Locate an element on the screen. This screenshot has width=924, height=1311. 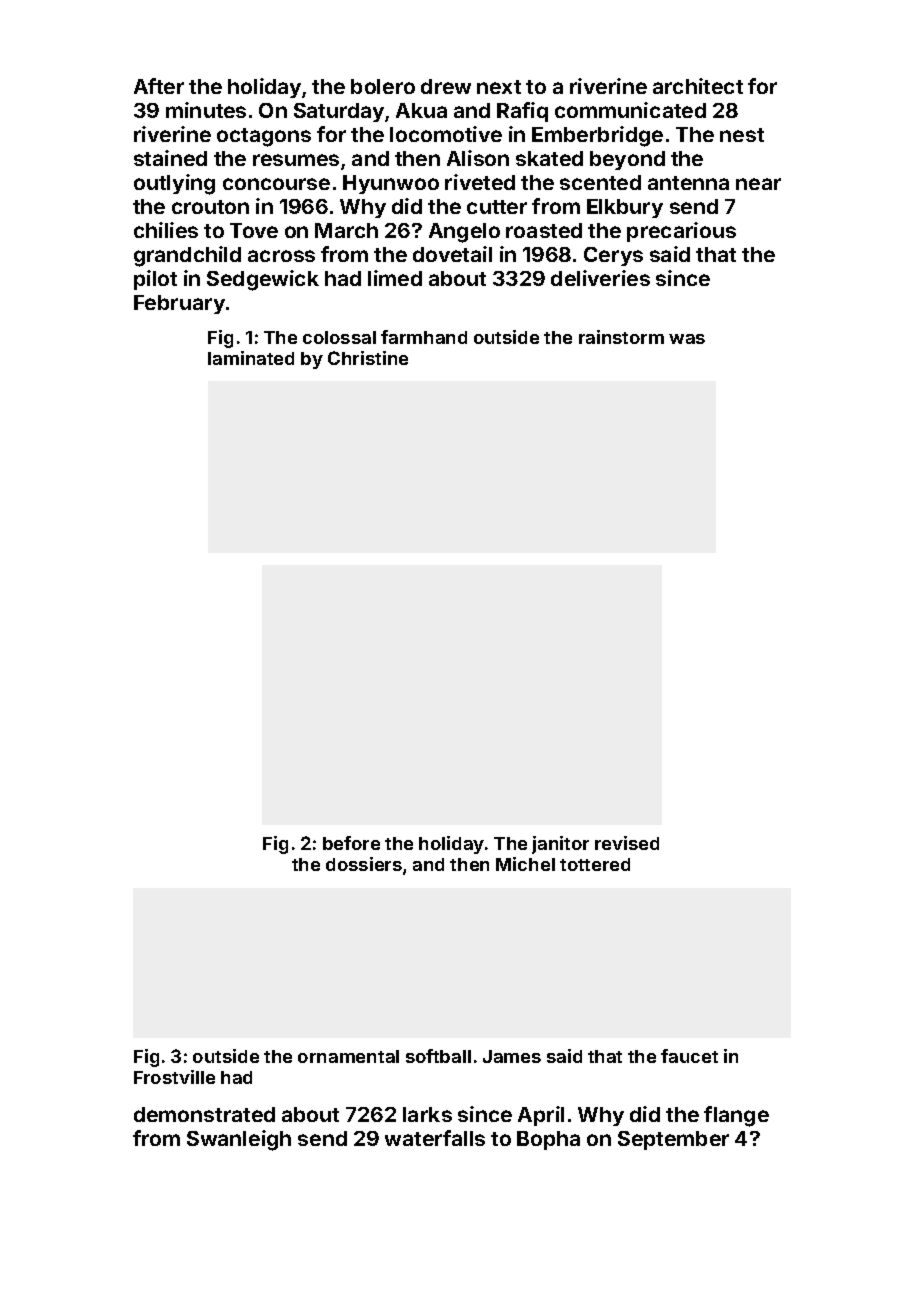
was is located at coordinates (687, 339).
